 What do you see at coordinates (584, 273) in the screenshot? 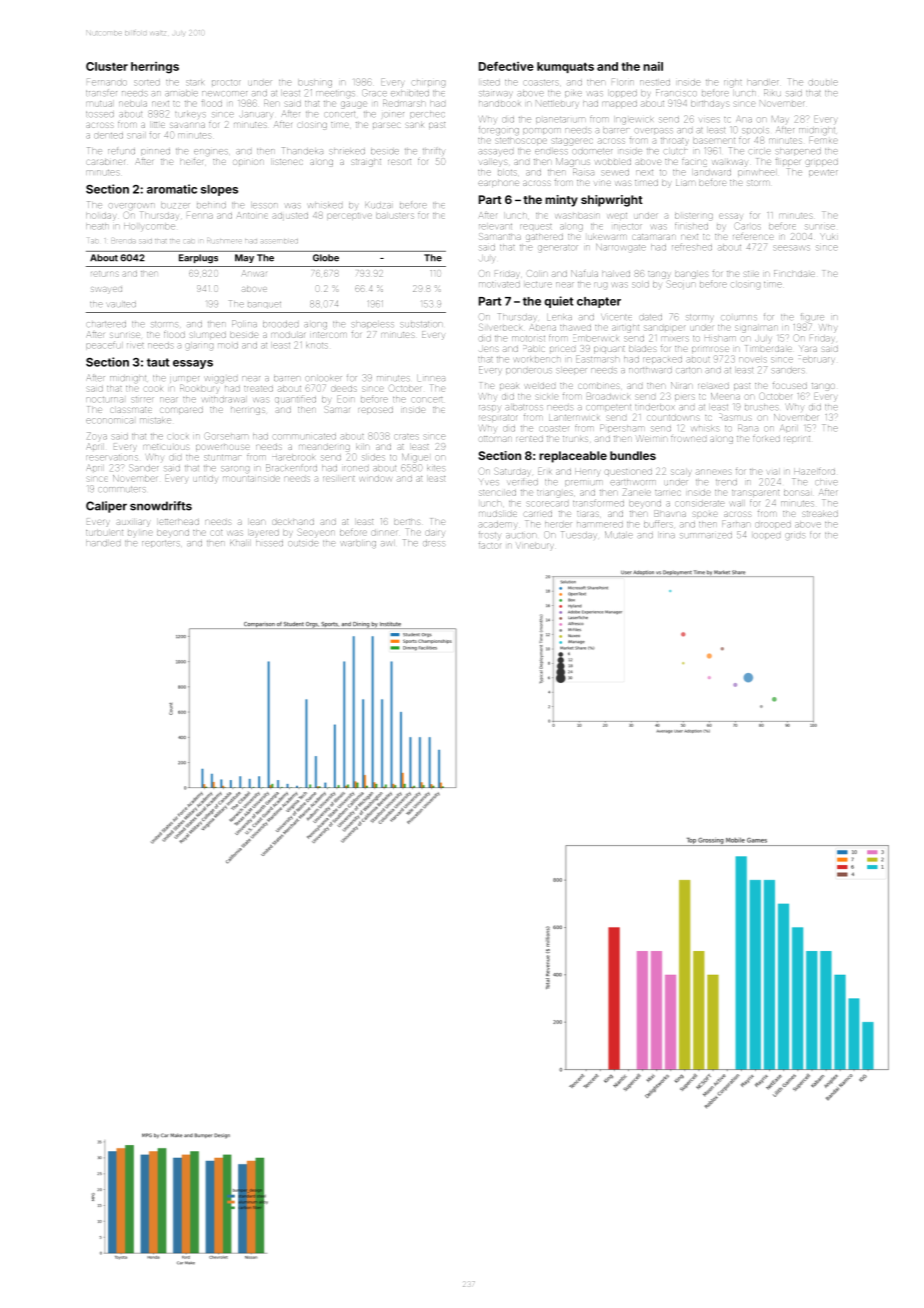
I see `Nafula` at bounding box center [584, 273].
